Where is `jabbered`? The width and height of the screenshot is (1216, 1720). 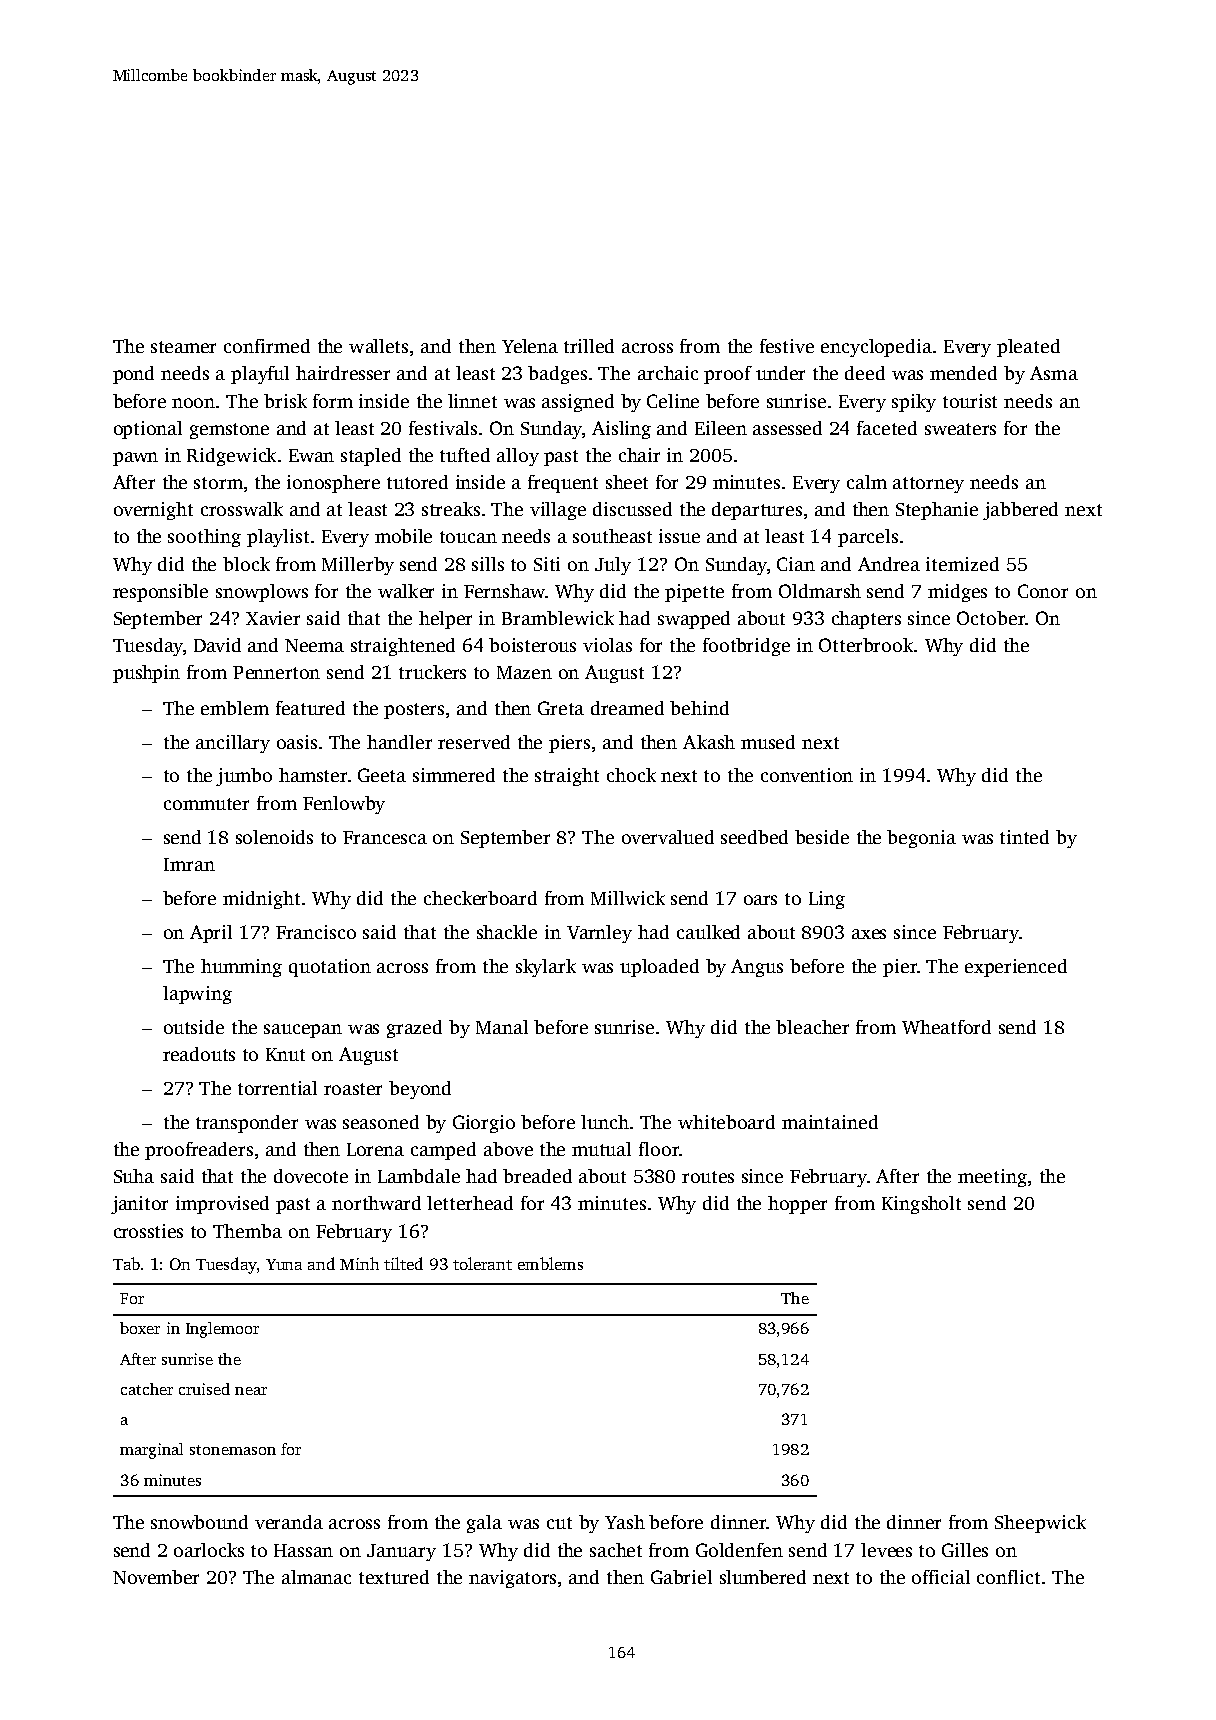 jabbered is located at coordinates (1020, 511).
